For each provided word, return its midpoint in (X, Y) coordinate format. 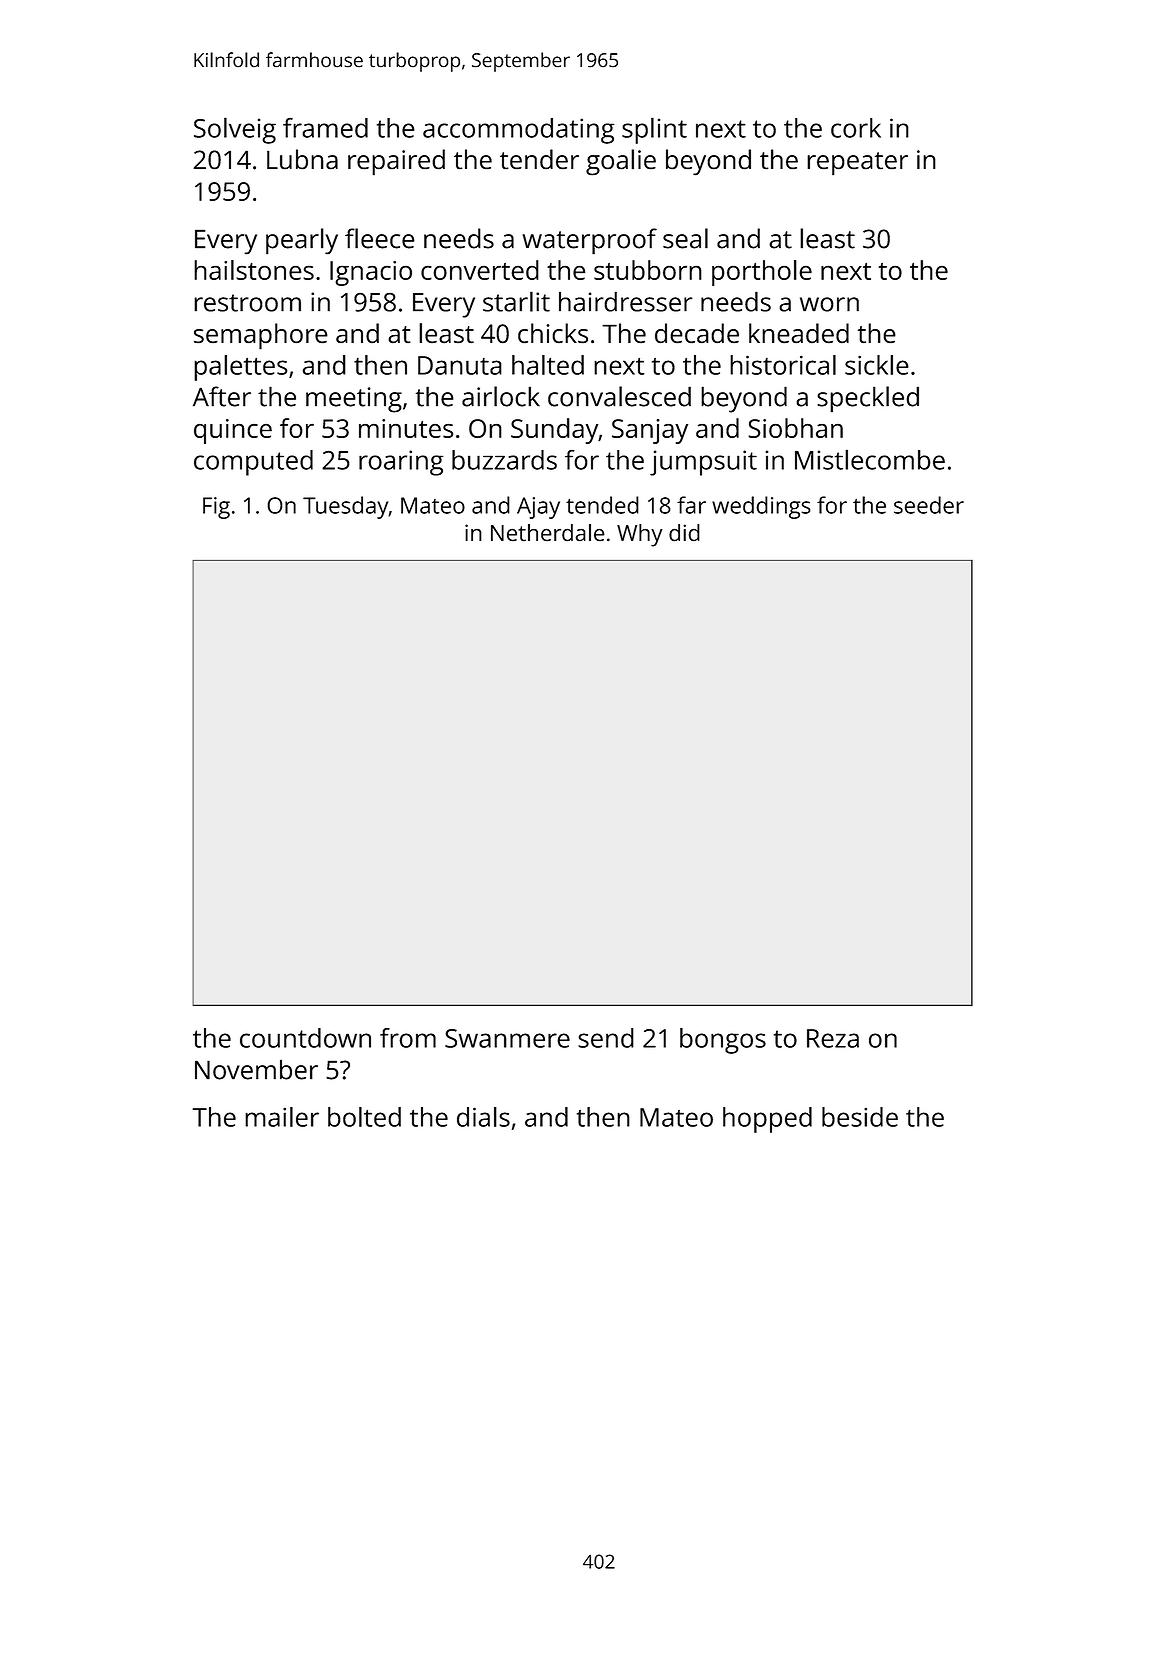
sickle (877, 365)
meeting (354, 400)
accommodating (519, 131)
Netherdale (548, 532)
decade (697, 333)
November (256, 1070)
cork (856, 128)
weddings (761, 507)
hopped (767, 1120)
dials (483, 1117)
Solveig (235, 130)
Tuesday (346, 507)
